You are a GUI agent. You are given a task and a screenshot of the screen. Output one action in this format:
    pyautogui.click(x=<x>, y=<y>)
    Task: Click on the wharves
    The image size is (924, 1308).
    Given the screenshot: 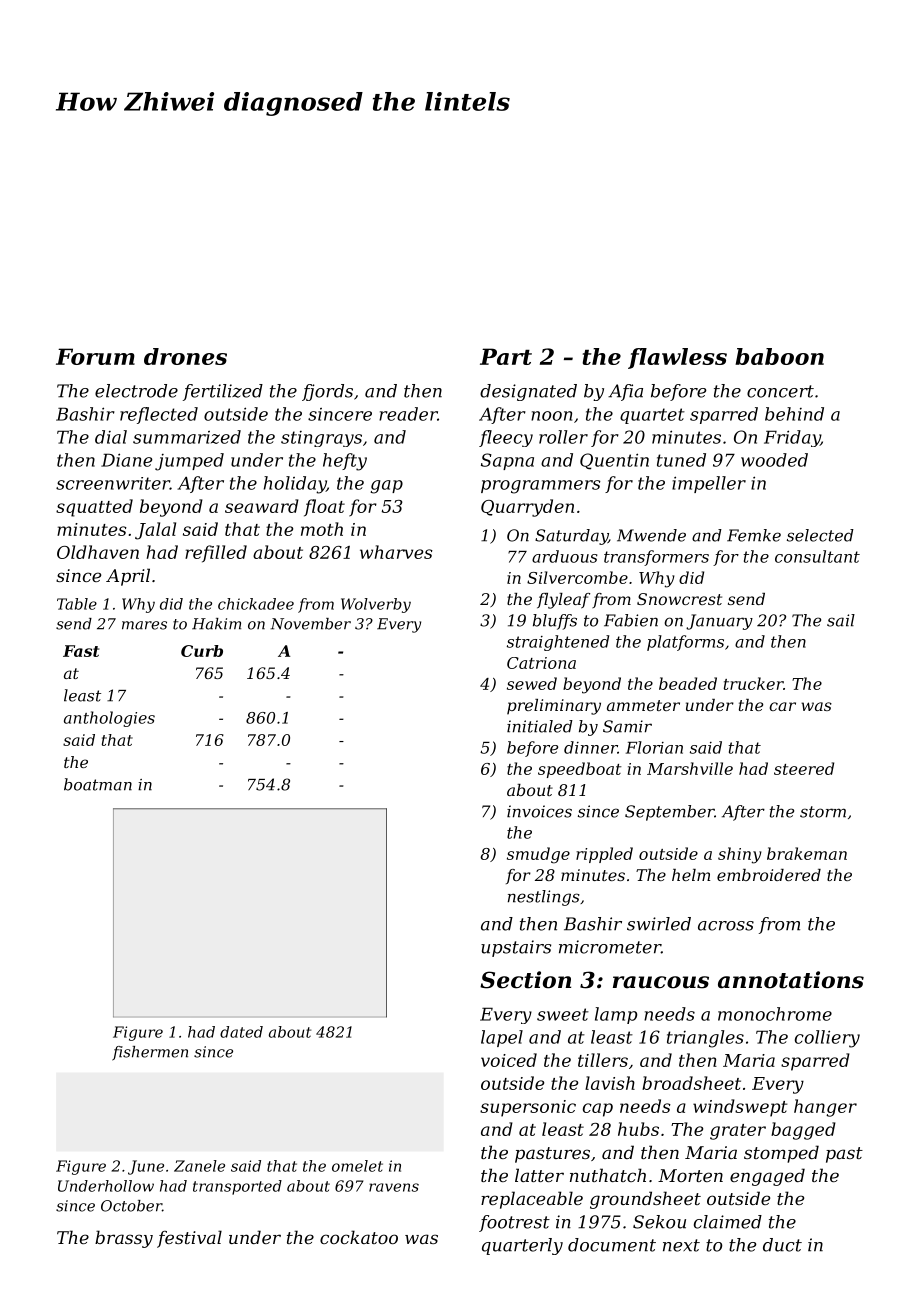 What is the action you would take?
    pyautogui.click(x=396, y=552)
